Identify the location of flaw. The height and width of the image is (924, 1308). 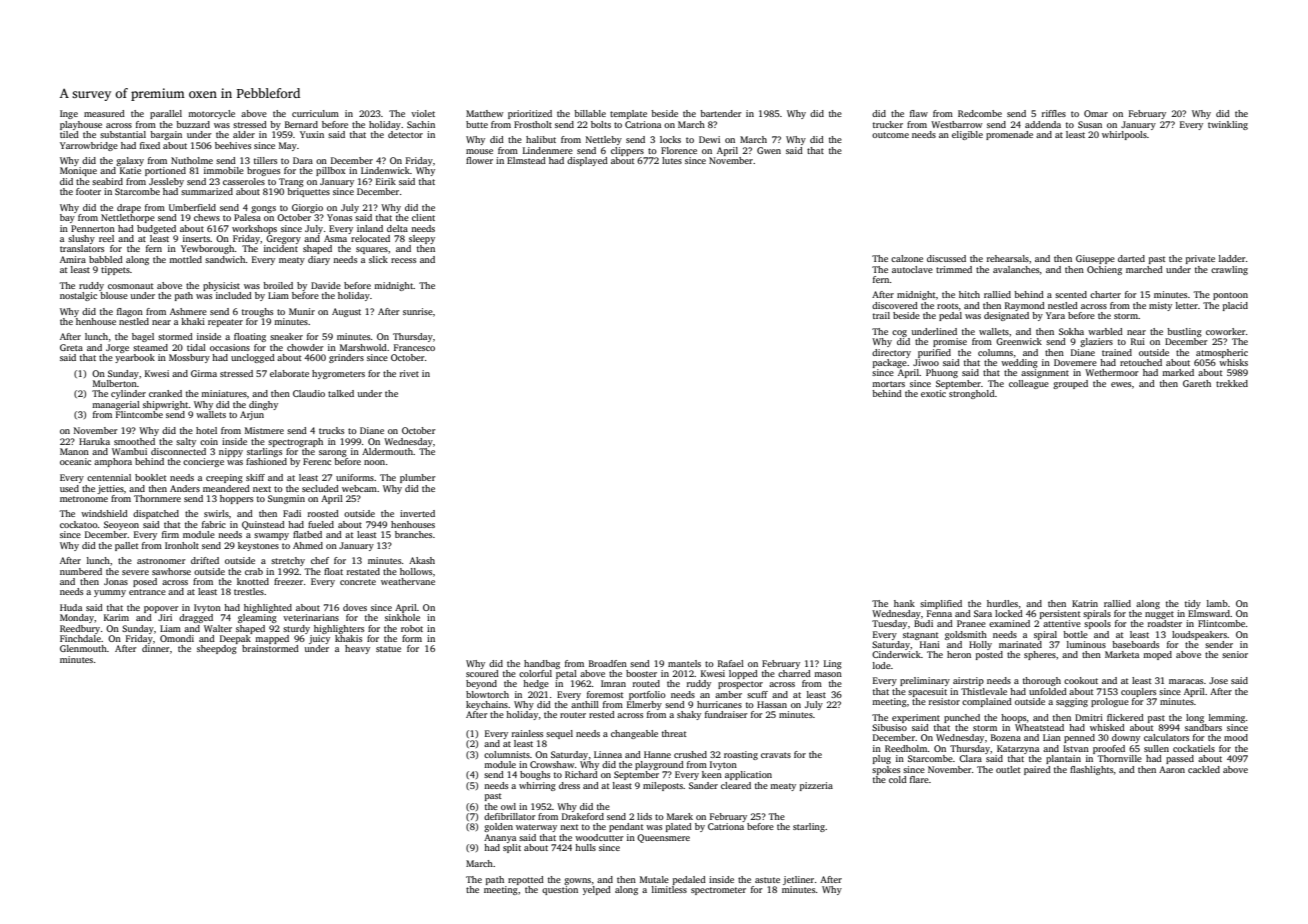
(919, 113).
